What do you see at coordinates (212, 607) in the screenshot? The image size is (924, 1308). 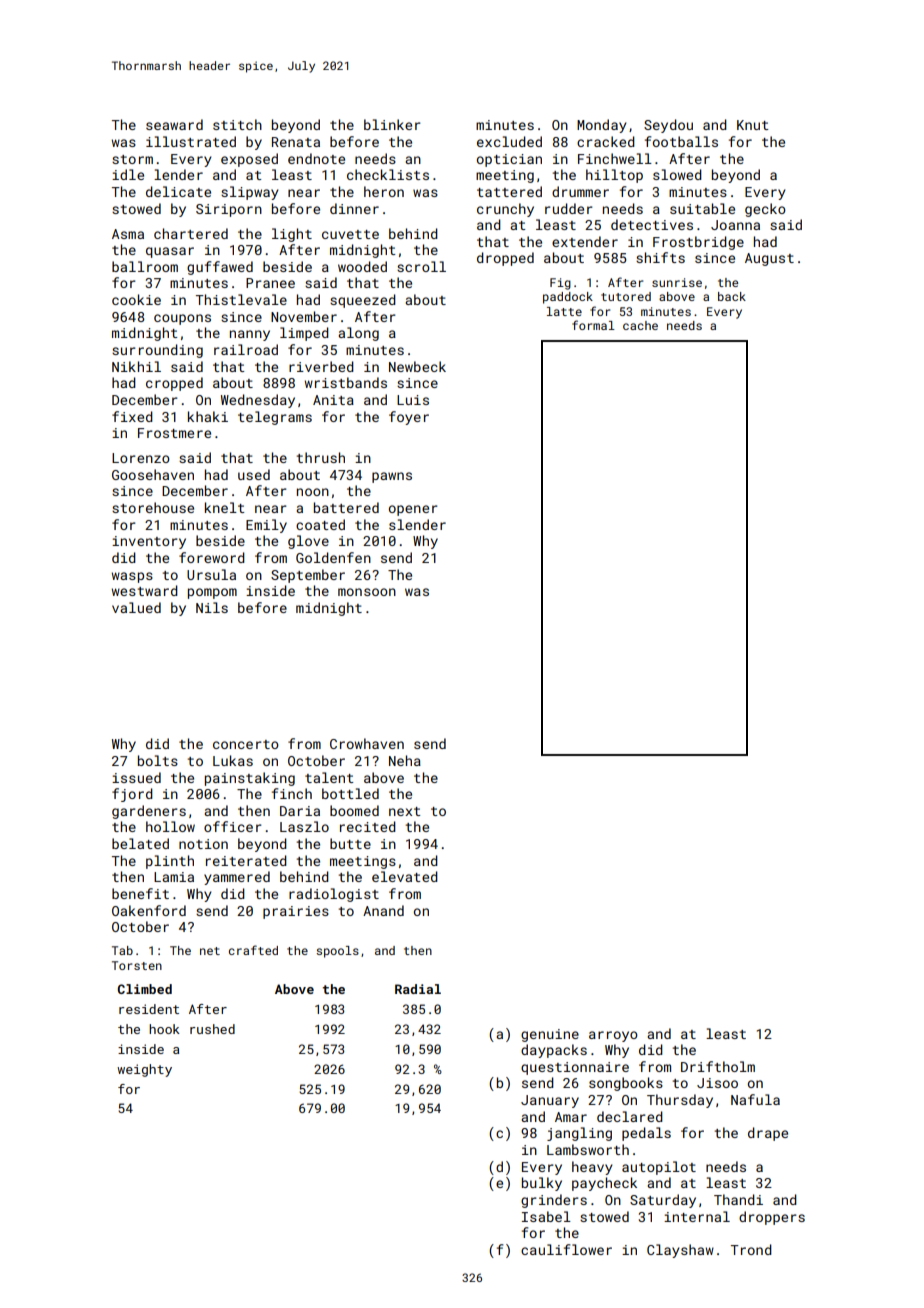 I see `Nils` at bounding box center [212, 607].
